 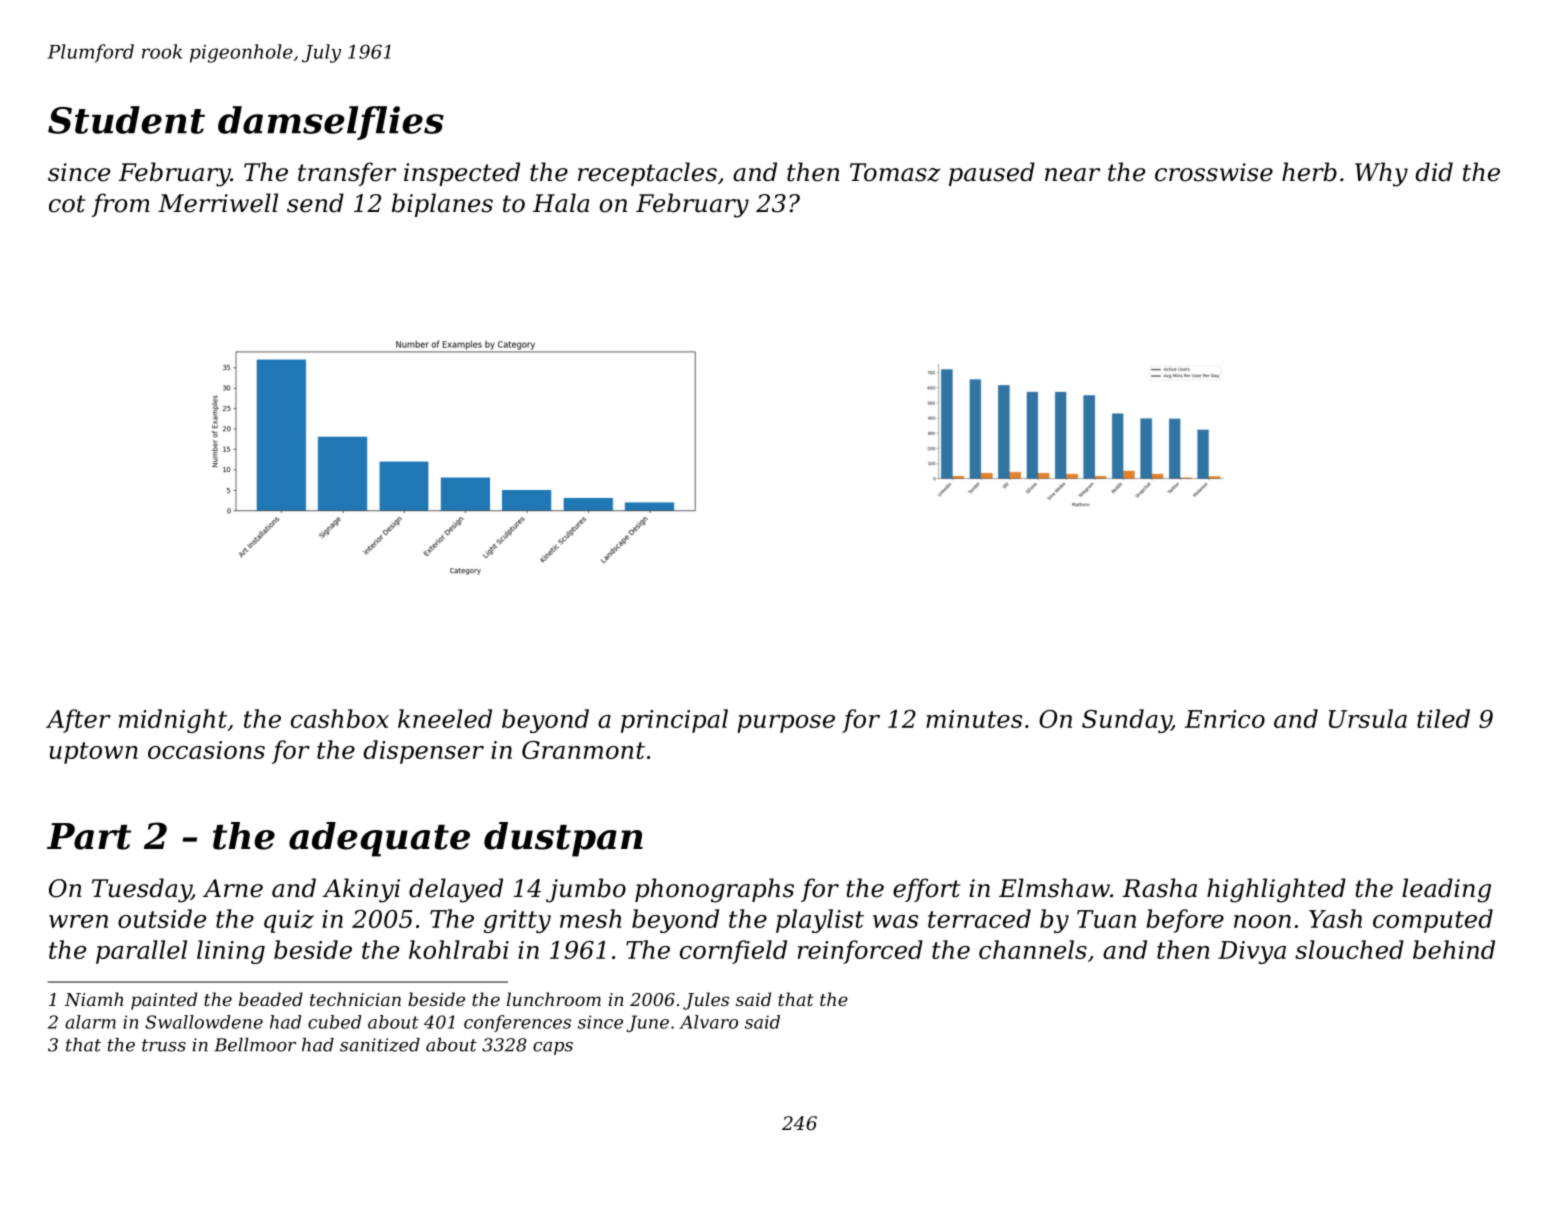 I want to click on leading, so click(x=1446, y=890).
